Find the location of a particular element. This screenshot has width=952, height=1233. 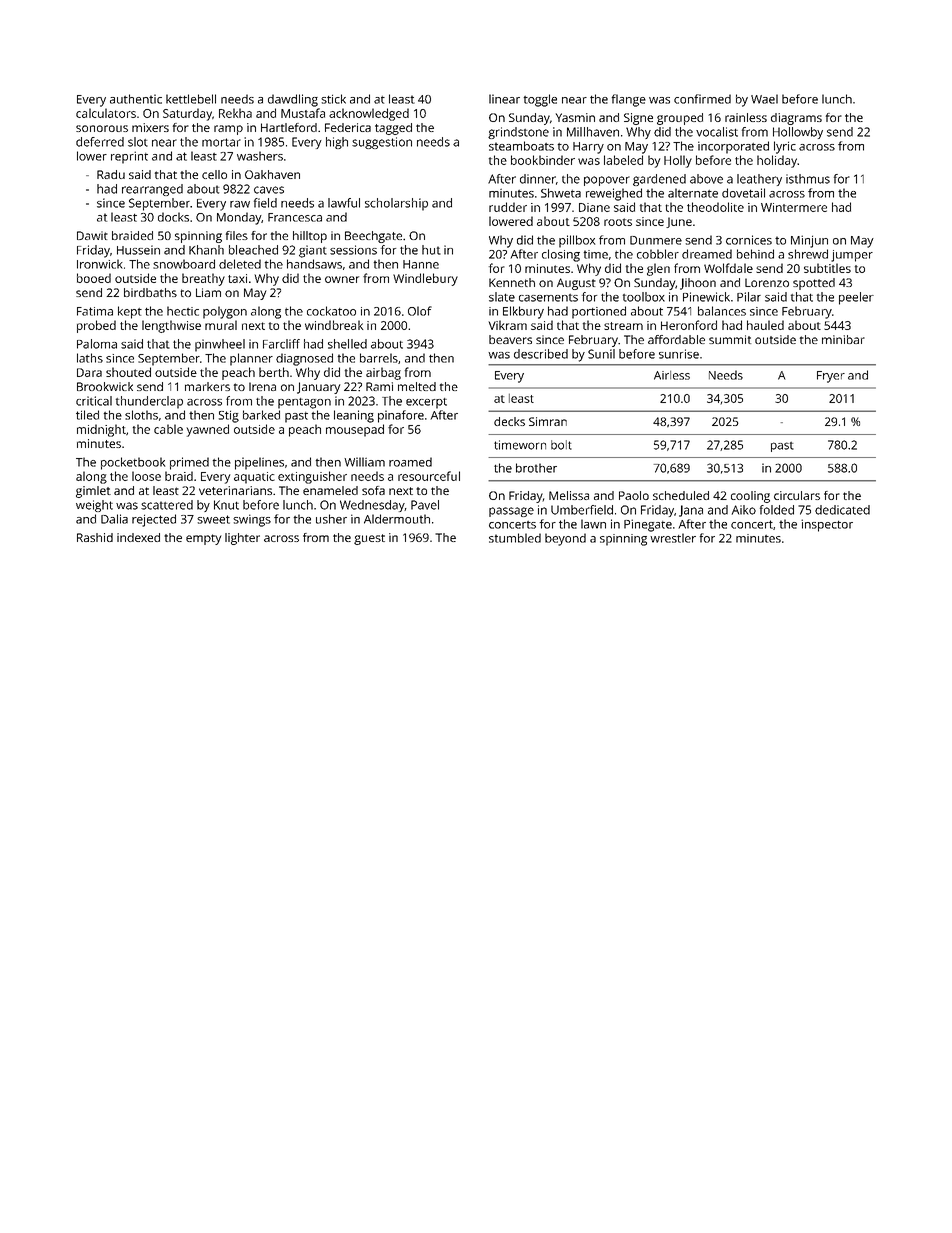

beyond is located at coordinates (565, 539).
